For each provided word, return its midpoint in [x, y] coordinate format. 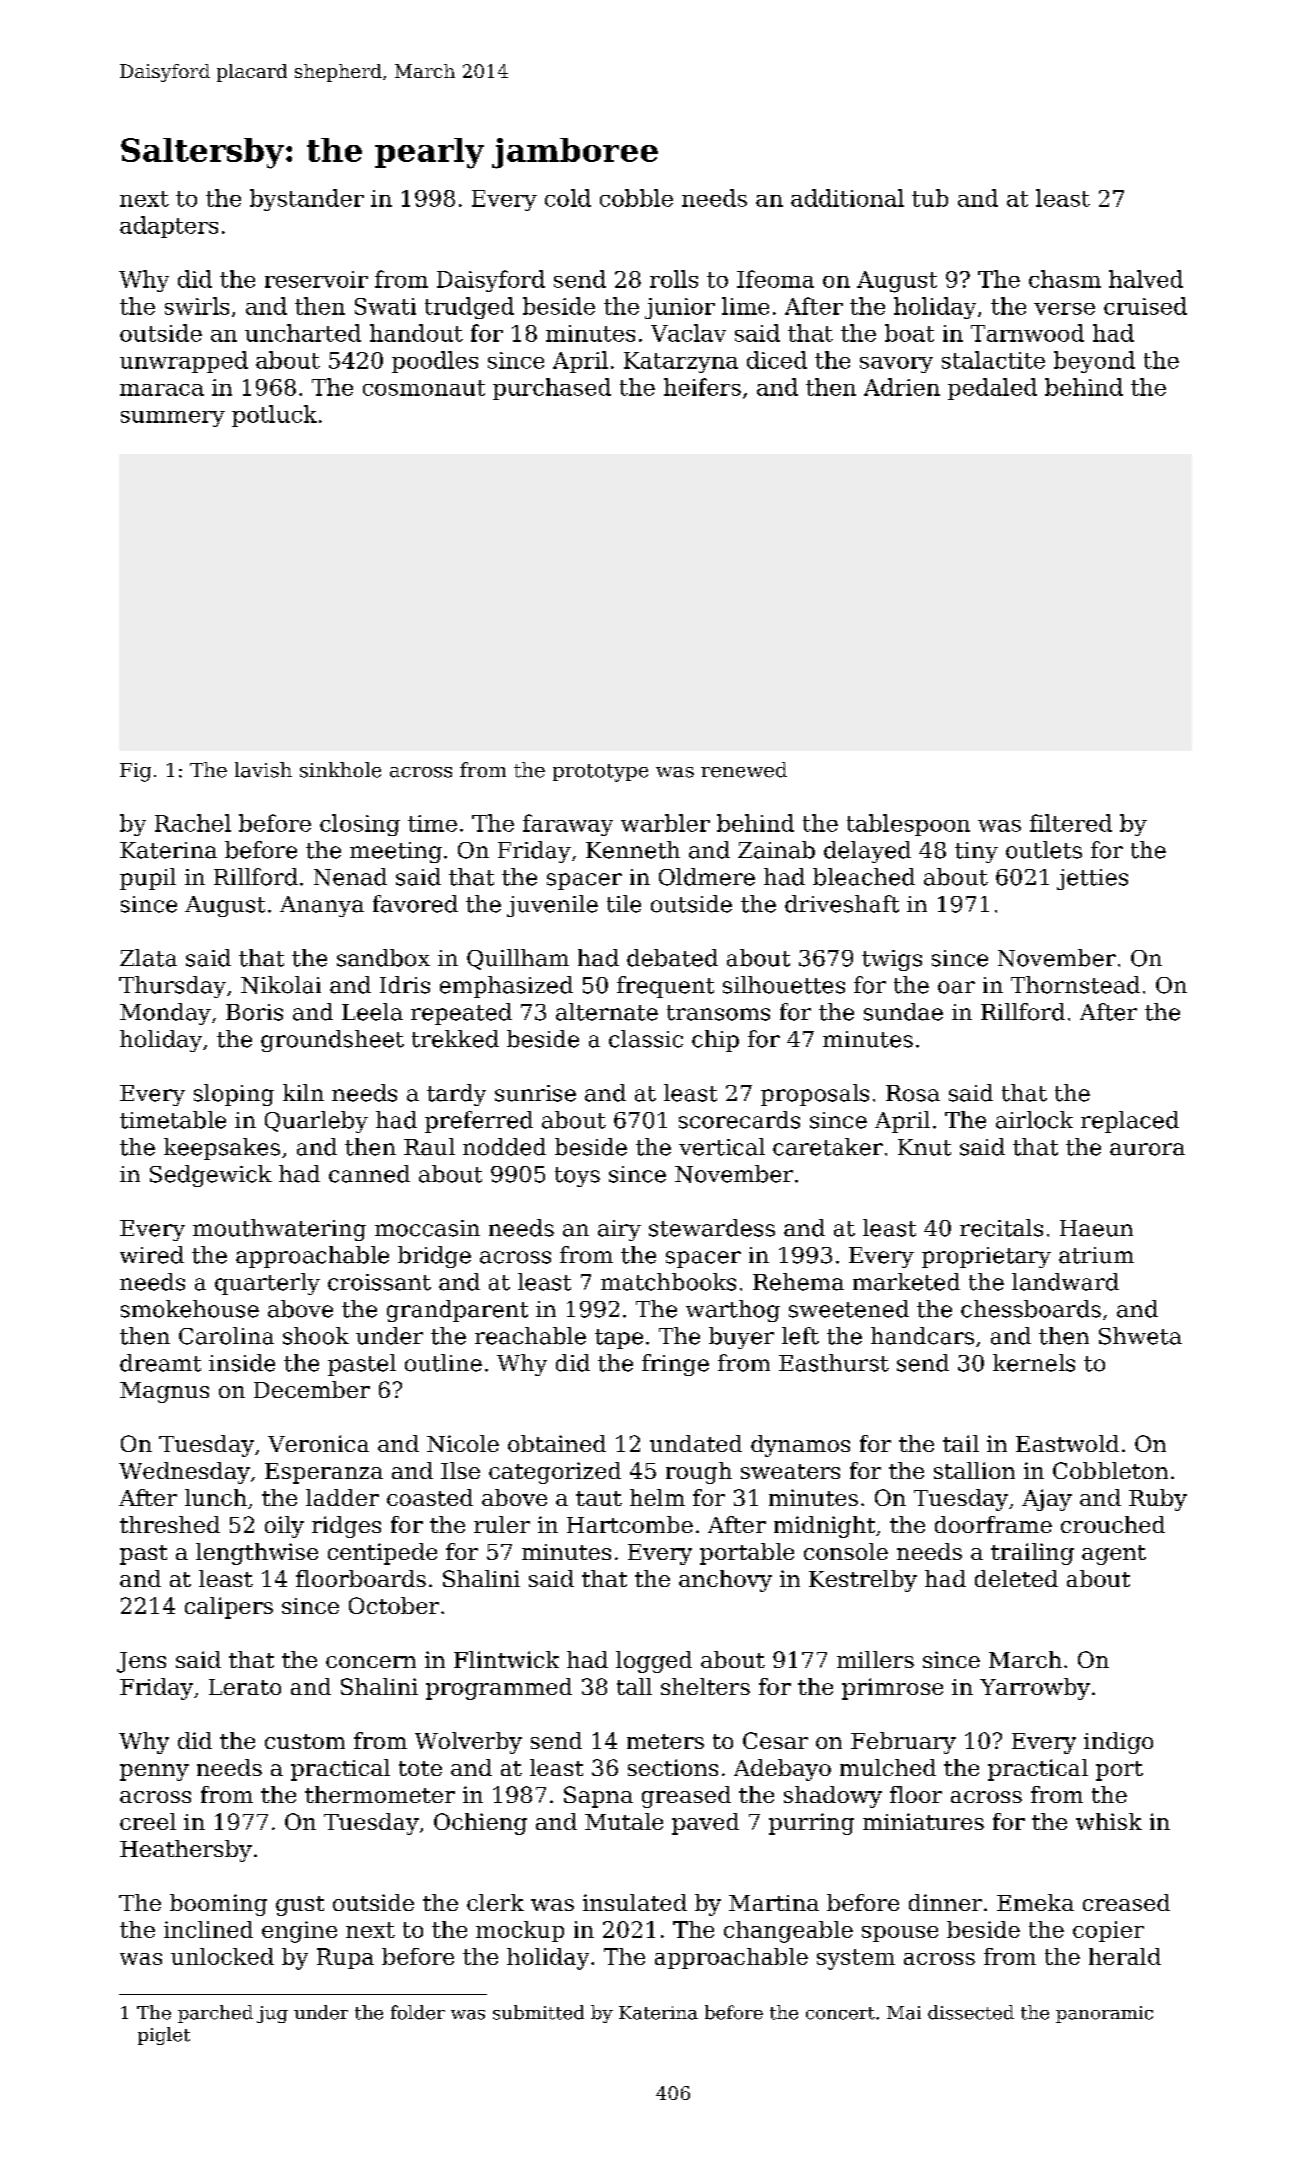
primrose [892, 1689]
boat [909, 333]
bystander [307, 200]
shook [316, 1336]
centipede [382, 1554]
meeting [396, 852]
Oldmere [707, 877]
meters [665, 1741]
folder [418, 2012]
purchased [552, 389]
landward [1065, 1282]
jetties [1092, 879]
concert [840, 2013]
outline [443, 1363]
